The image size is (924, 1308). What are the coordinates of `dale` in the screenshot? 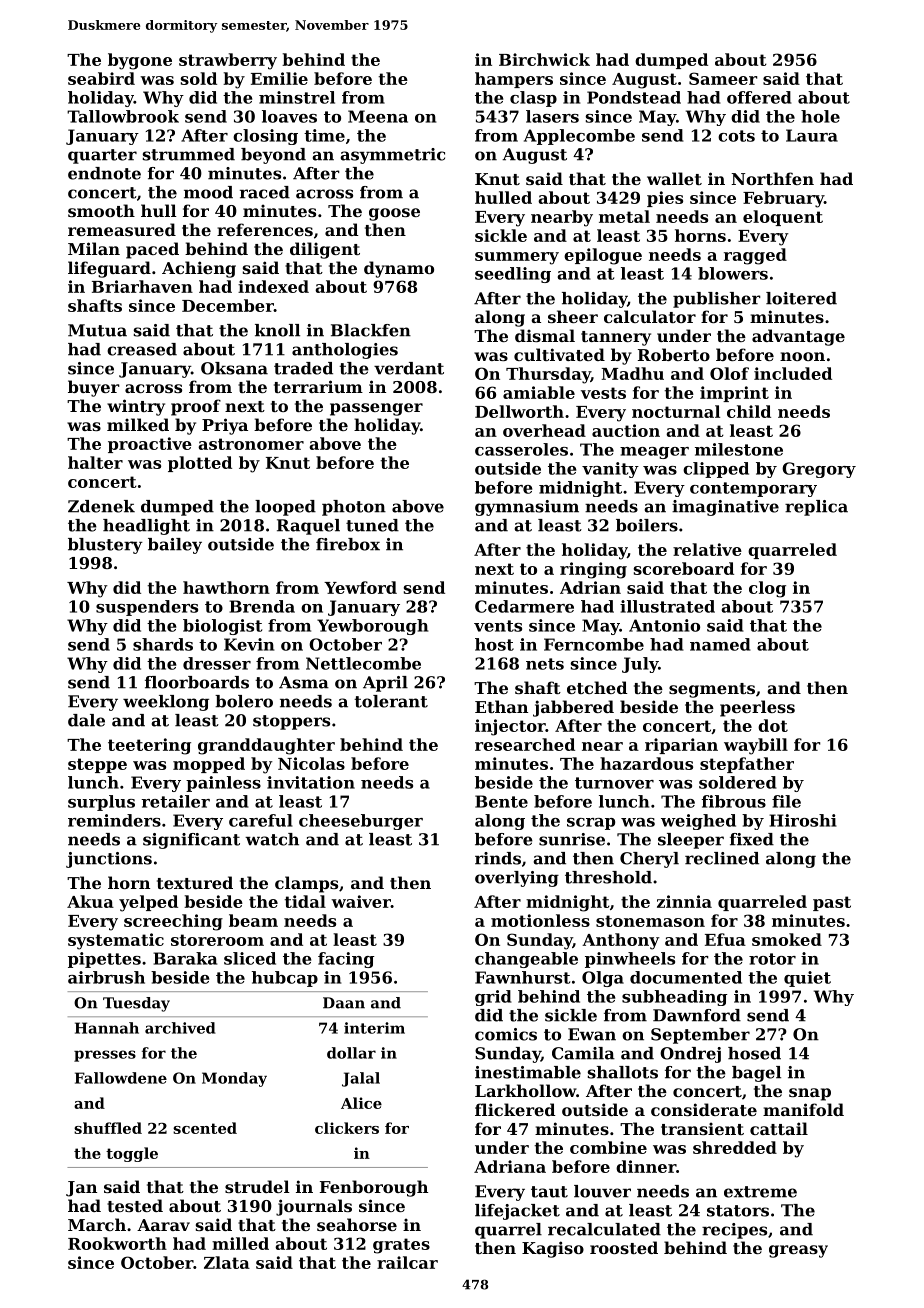 It's located at (86, 720).
